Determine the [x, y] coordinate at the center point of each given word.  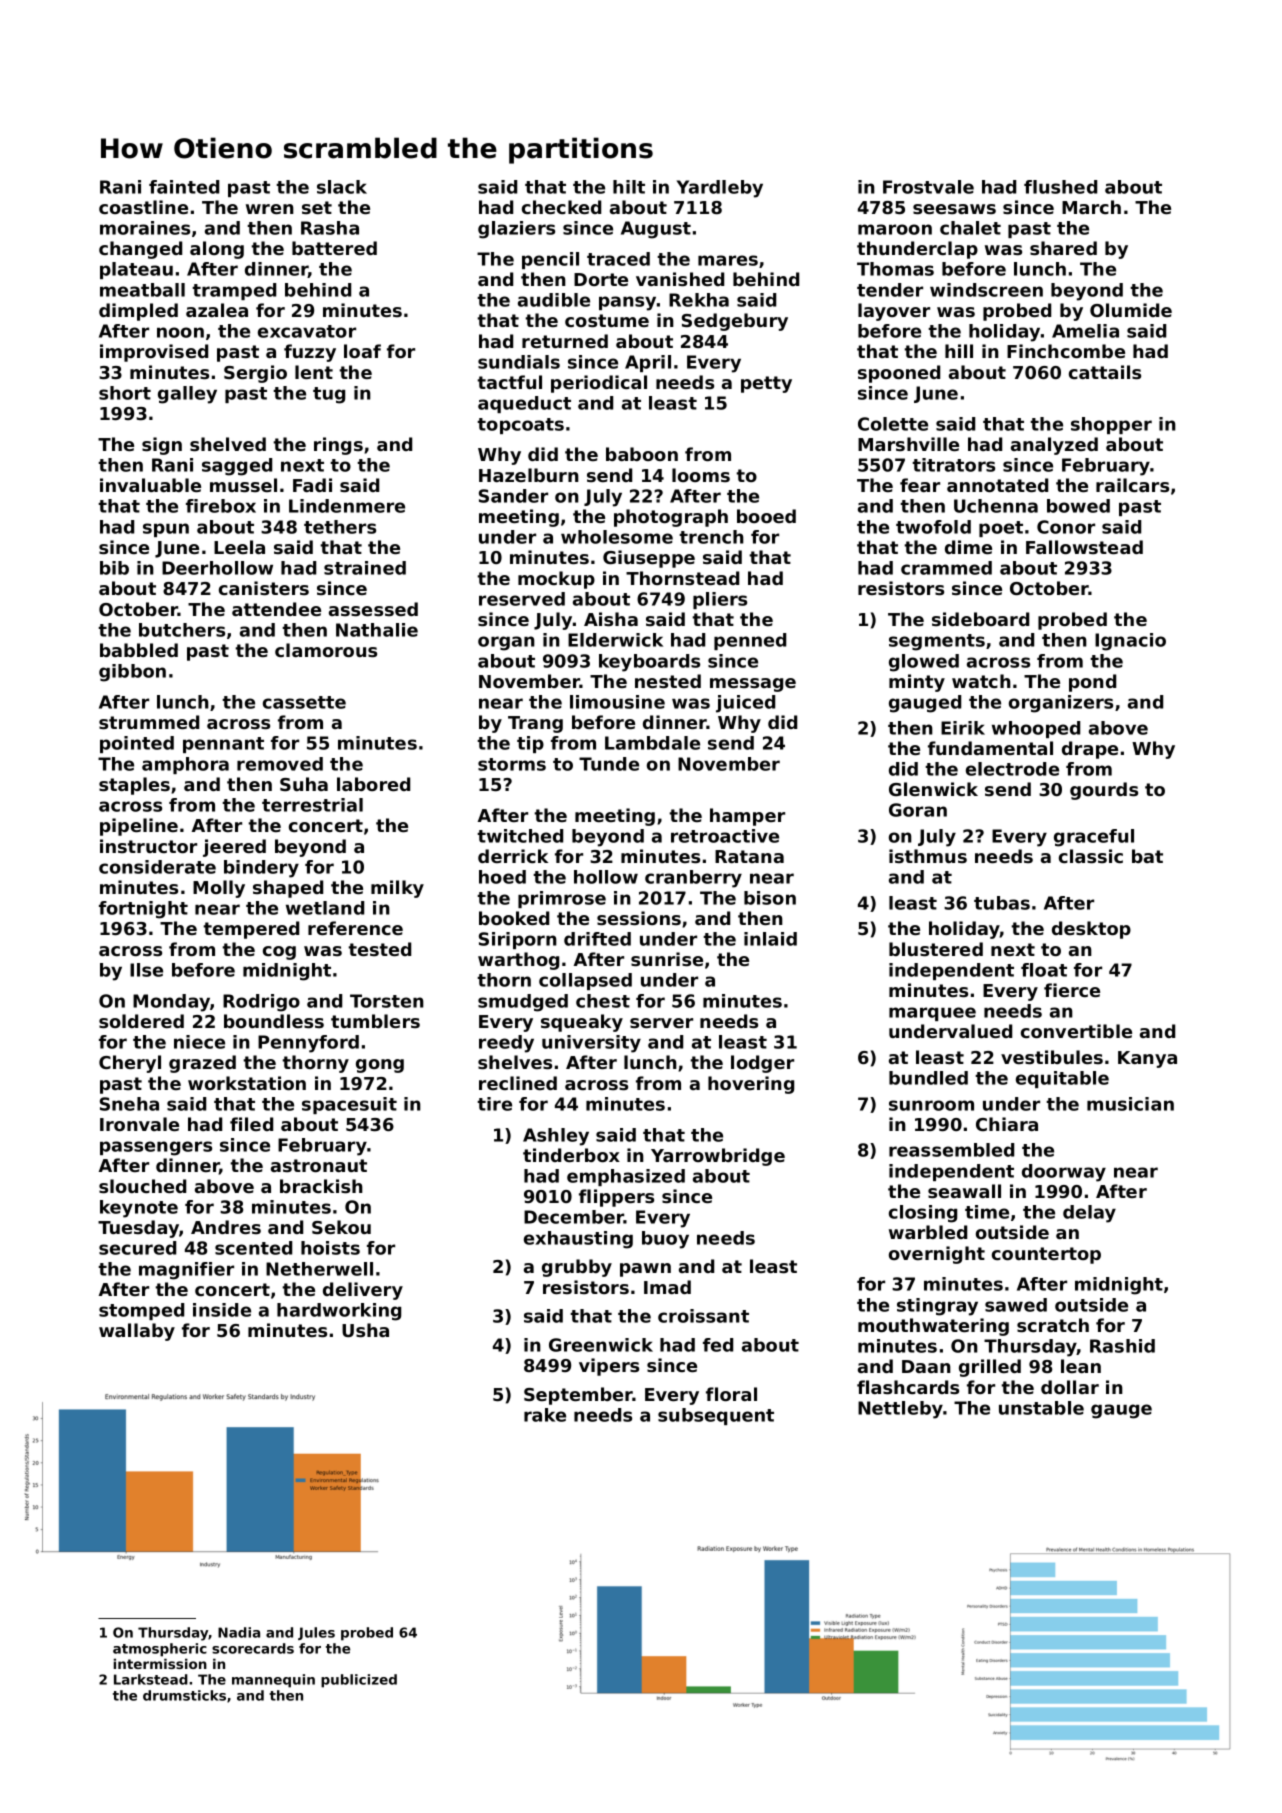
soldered [141, 1021]
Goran [918, 810]
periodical [599, 384]
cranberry [693, 879]
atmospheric [160, 1650]
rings [338, 446]
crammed [946, 568]
